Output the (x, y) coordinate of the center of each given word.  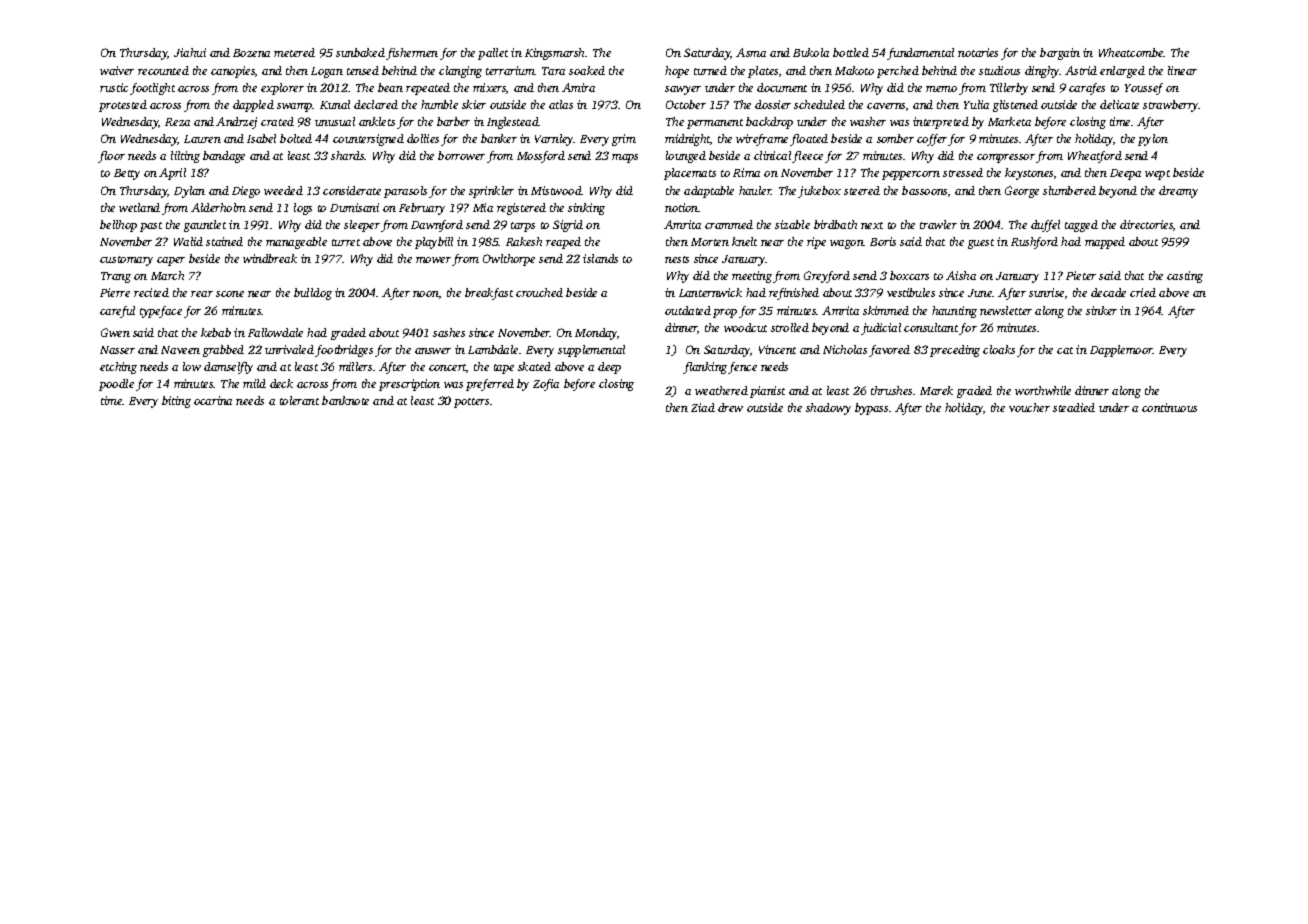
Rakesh (524, 241)
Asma (751, 52)
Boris (883, 241)
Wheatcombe (1131, 52)
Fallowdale (275, 332)
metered (294, 52)
